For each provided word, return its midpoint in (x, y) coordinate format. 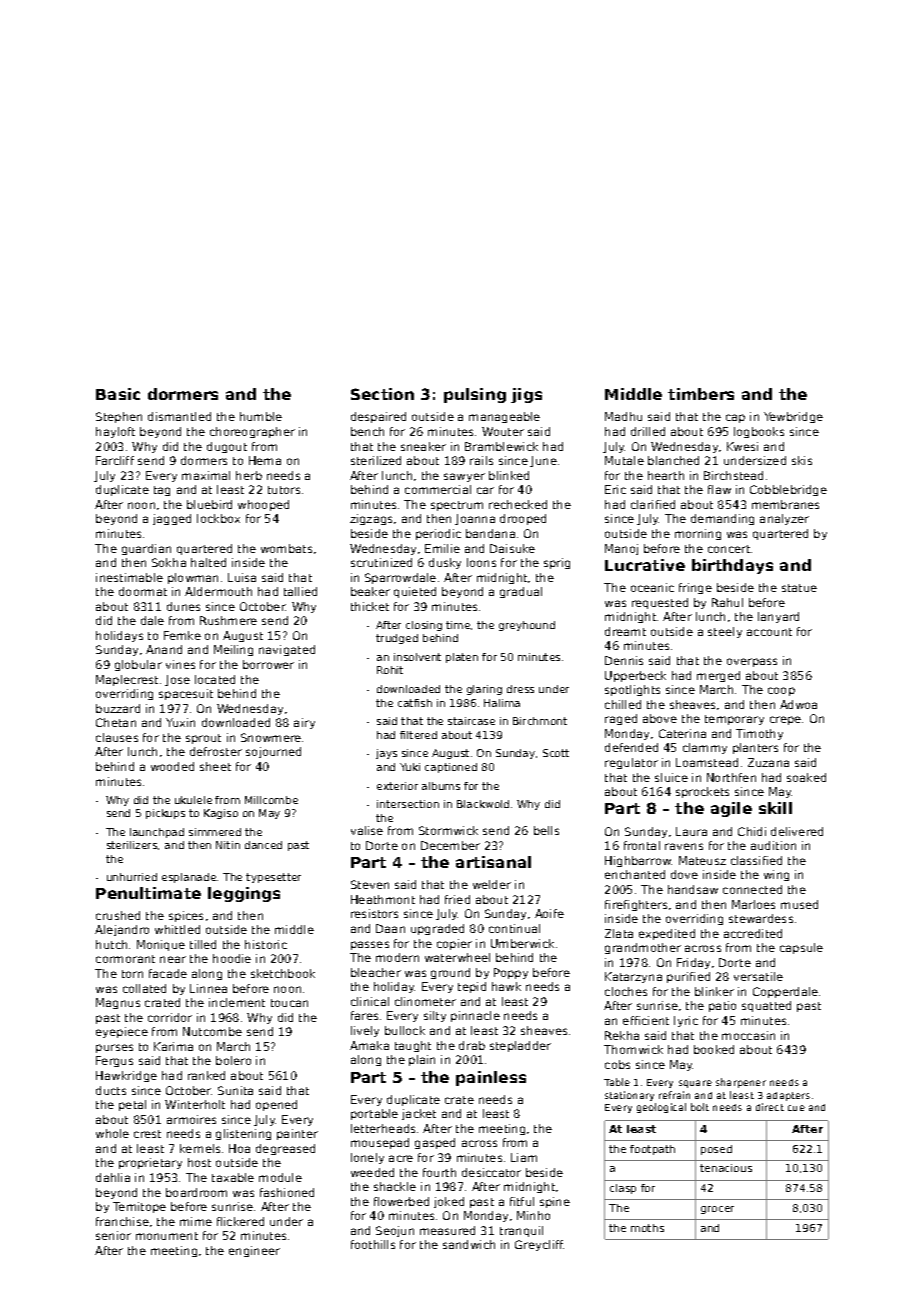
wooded (172, 766)
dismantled (179, 416)
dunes (183, 606)
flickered (240, 1221)
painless (491, 1078)
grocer (717, 1210)
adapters (788, 1096)
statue (799, 588)
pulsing (475, 395)
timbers (701, 394)
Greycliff (539, 1245)
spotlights (632, 690)
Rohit (390, 670)
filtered (418, 735)
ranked (206, 1075)
